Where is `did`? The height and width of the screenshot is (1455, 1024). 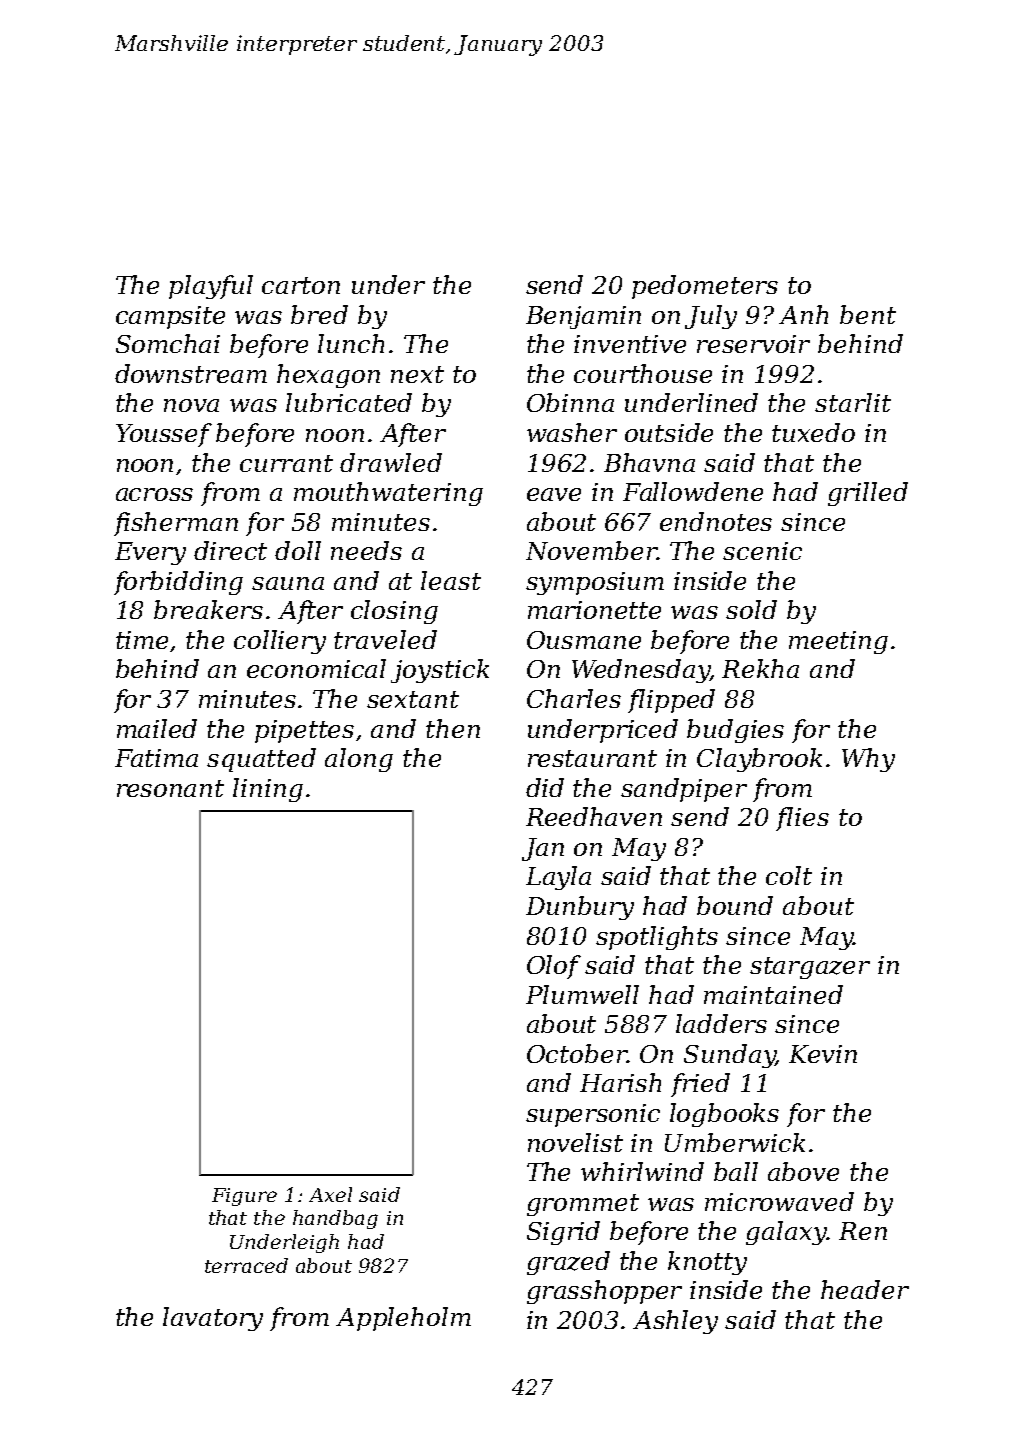
did is located at coordinates (545, 787).
